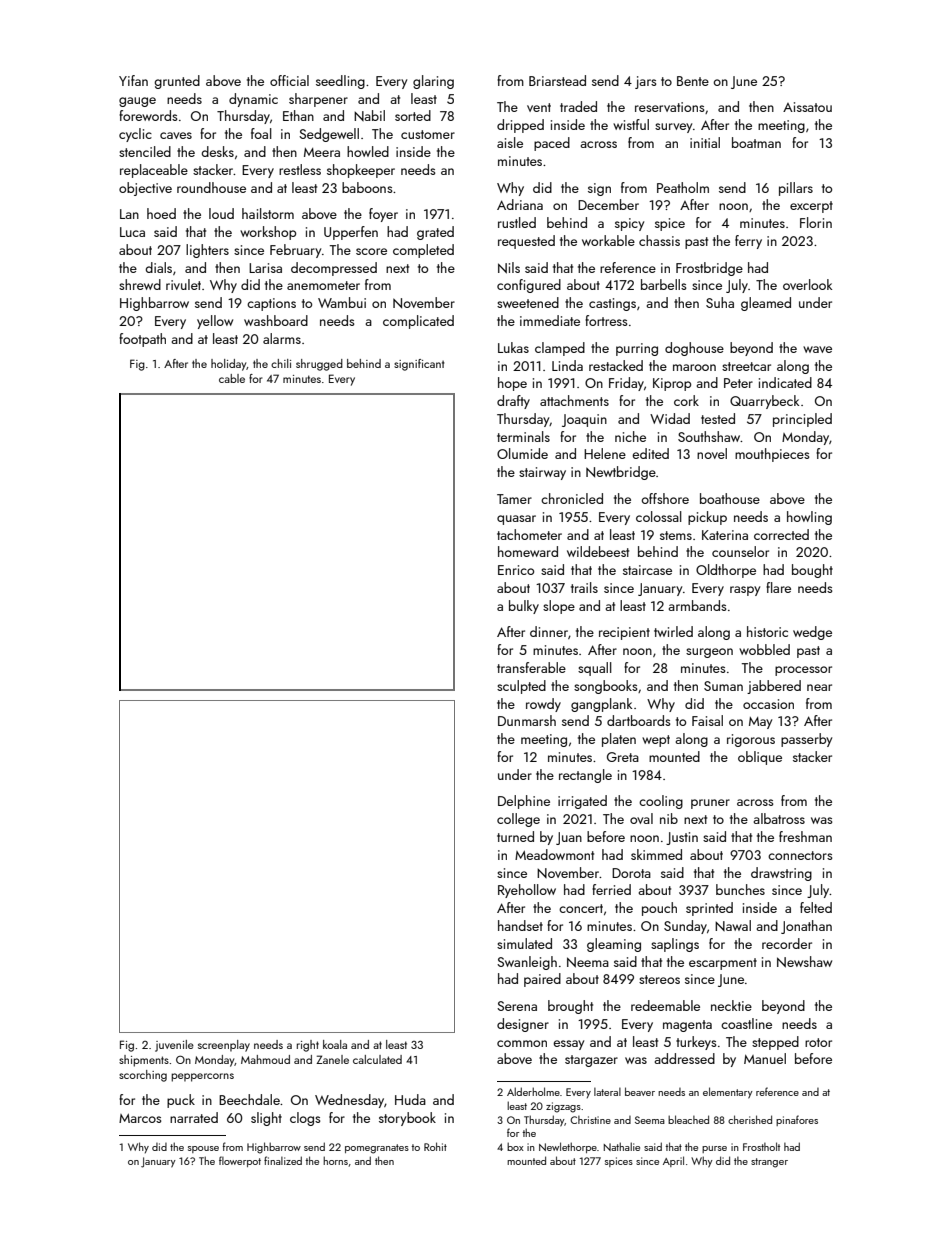 Image resolution: width=952 pixels, height=1233 pixels. I want to click on Aissatou, so click(807, 107).
